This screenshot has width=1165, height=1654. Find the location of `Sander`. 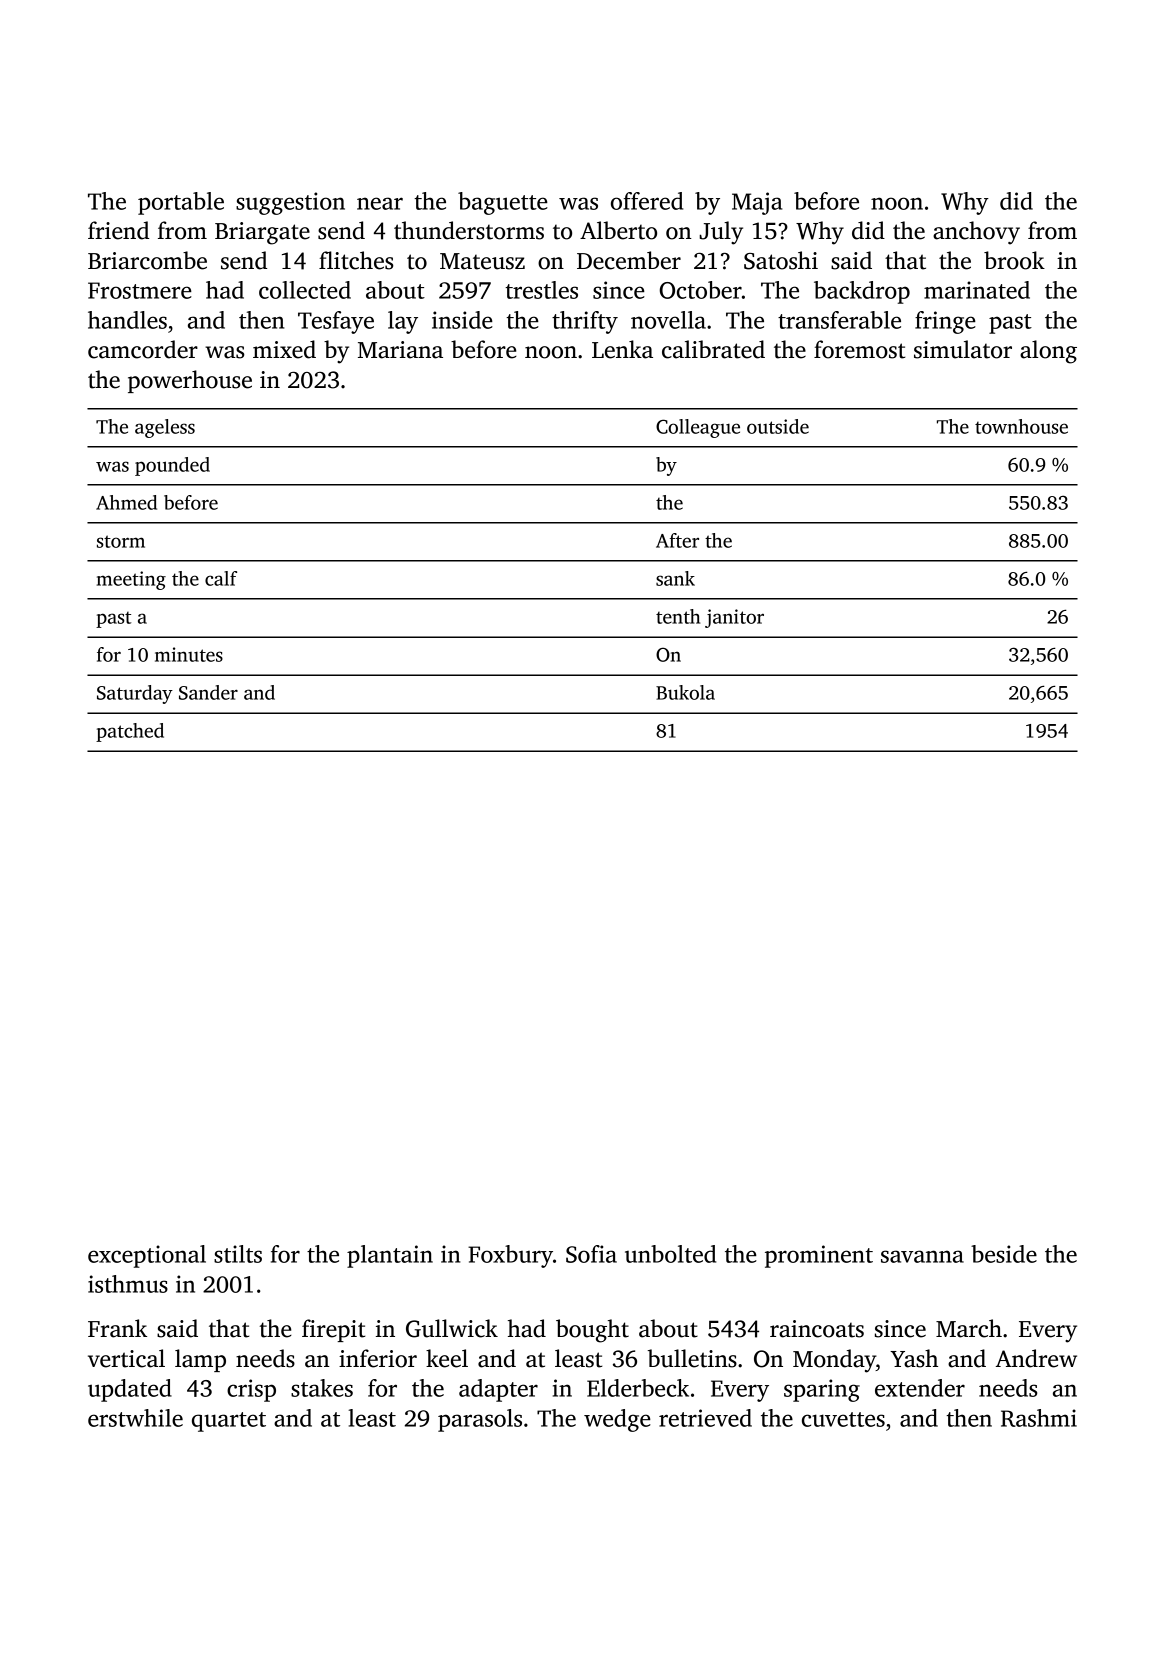

Sander is located at coordinates (208, 692).
